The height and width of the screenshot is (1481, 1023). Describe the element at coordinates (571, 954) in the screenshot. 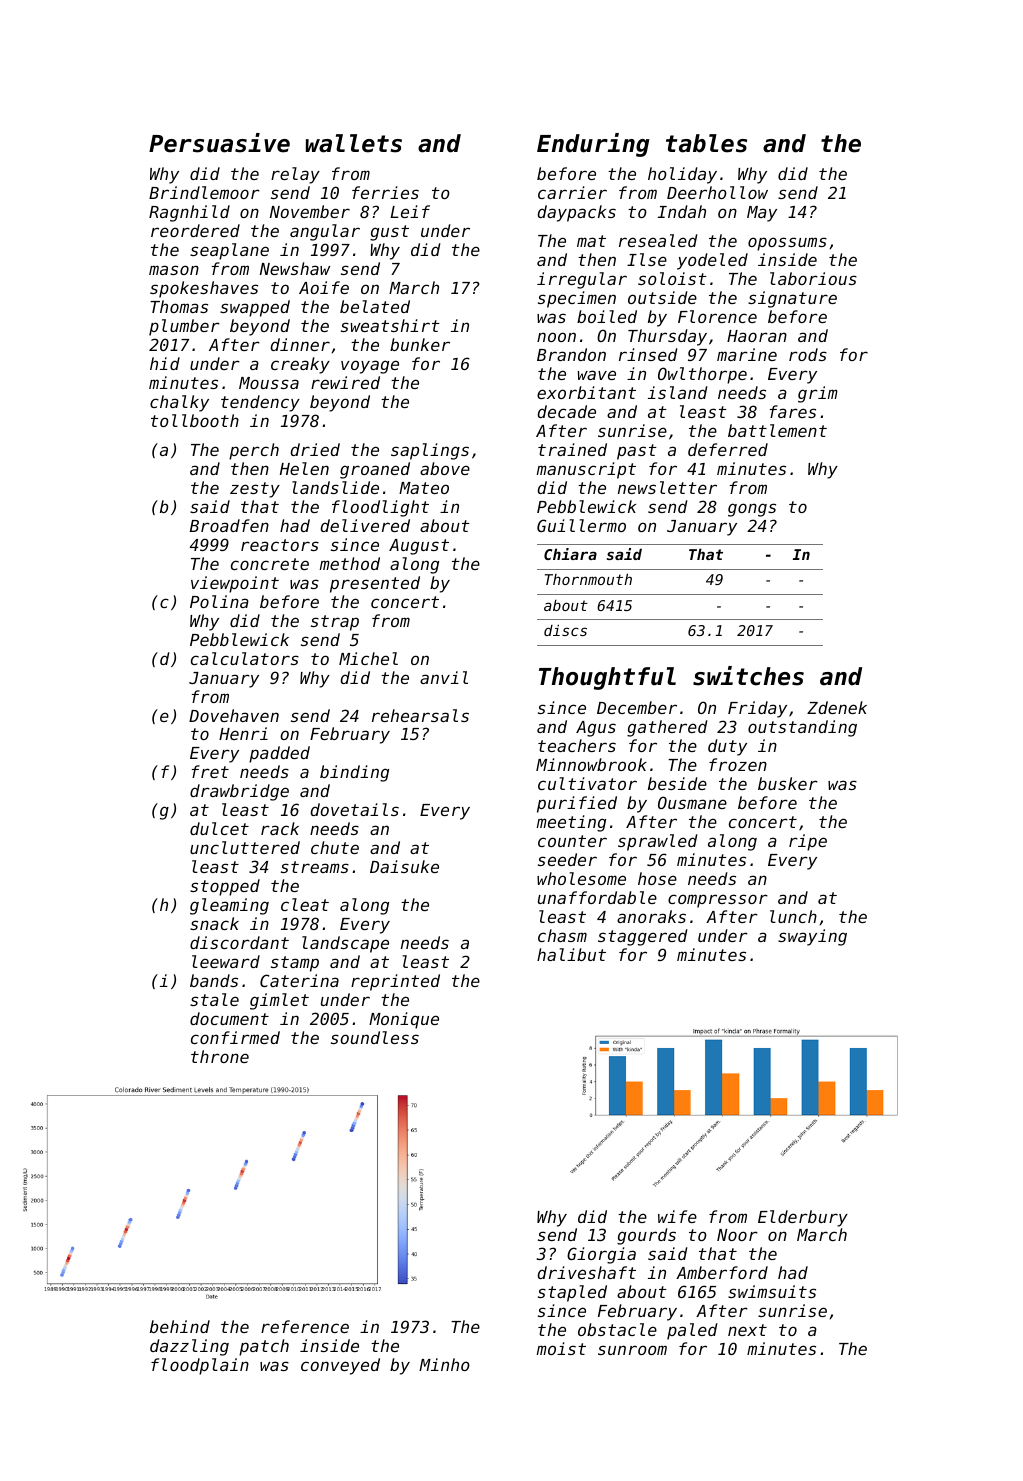

I see `halibut` at that location.
